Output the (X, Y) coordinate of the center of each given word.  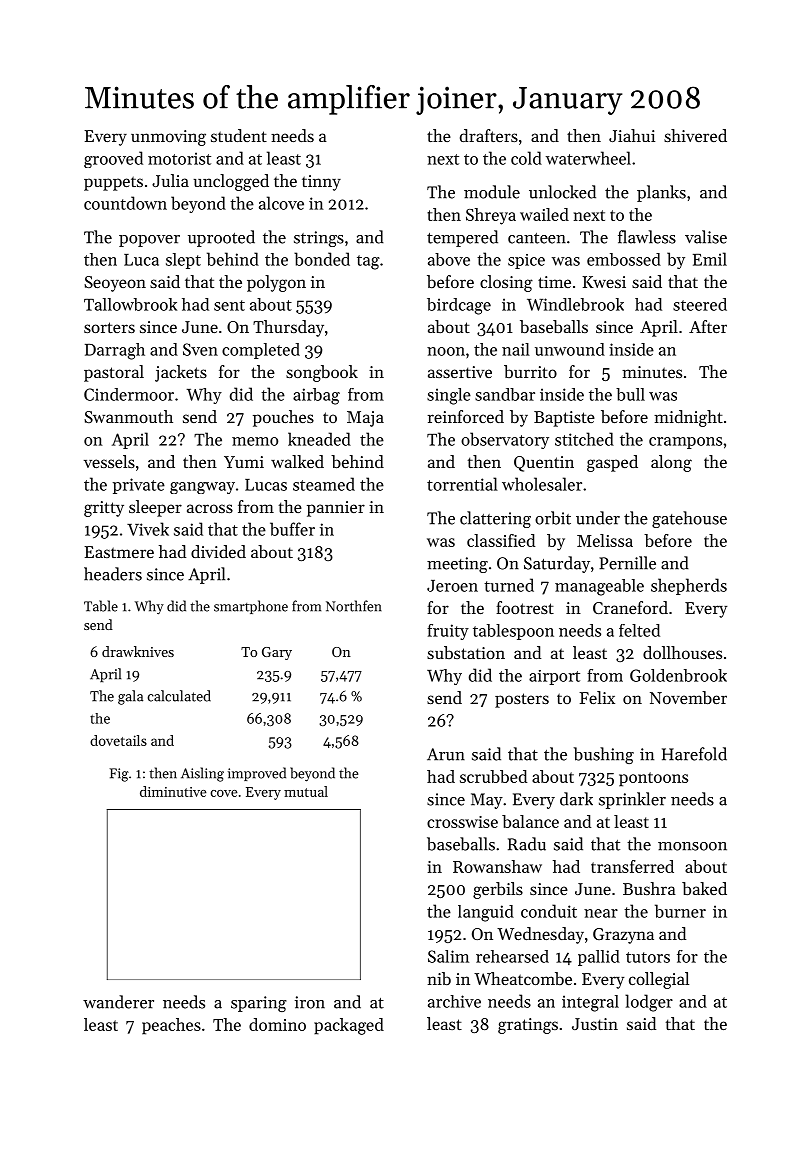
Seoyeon (115, 284)
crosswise (462, 822)
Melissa (605, 540)
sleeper (155, 508)
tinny (321, 183)
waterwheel (588, 158)
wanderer (118, 1002)
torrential (462, 484)
